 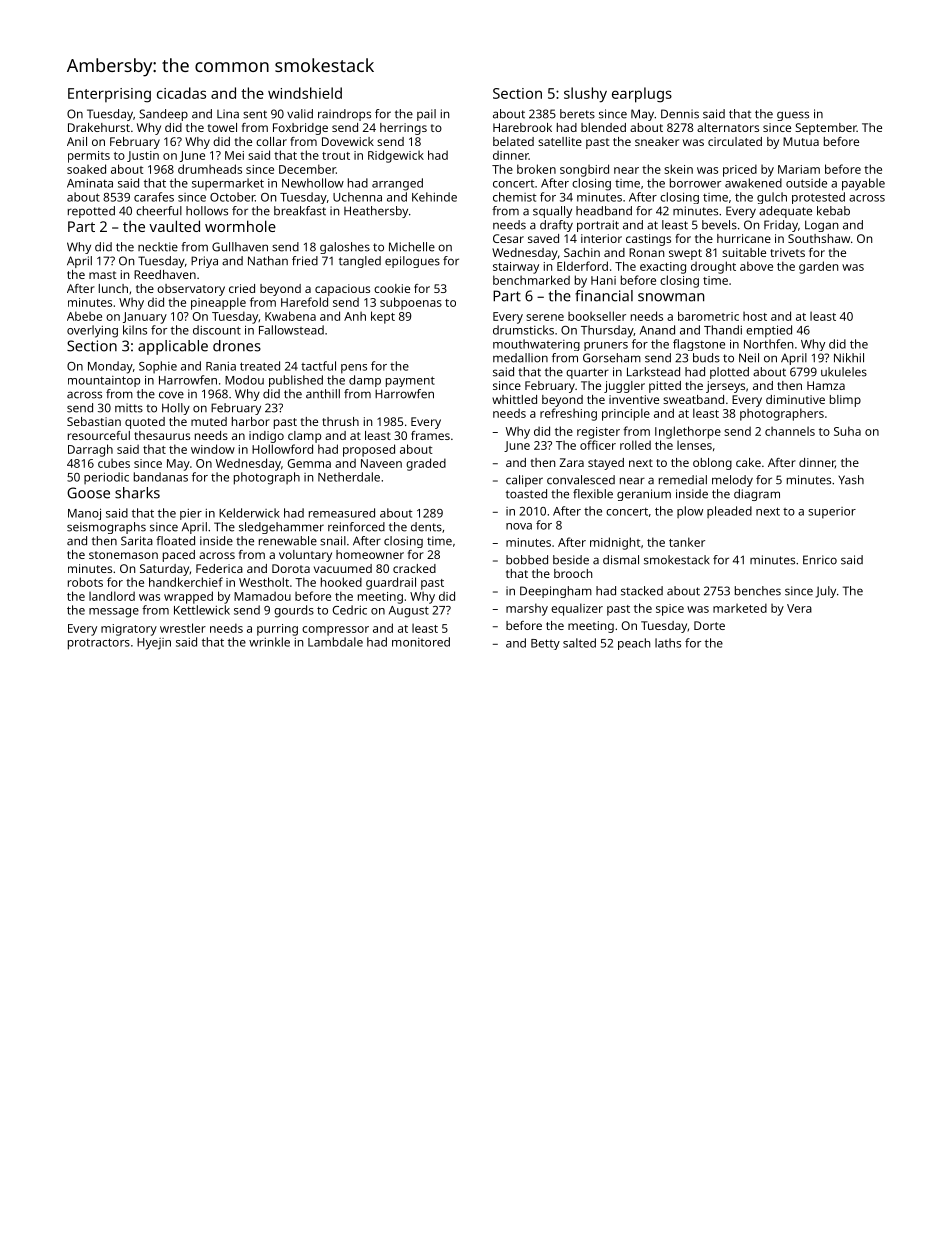 I want to click on Holly, so click(x=176, y=409).
